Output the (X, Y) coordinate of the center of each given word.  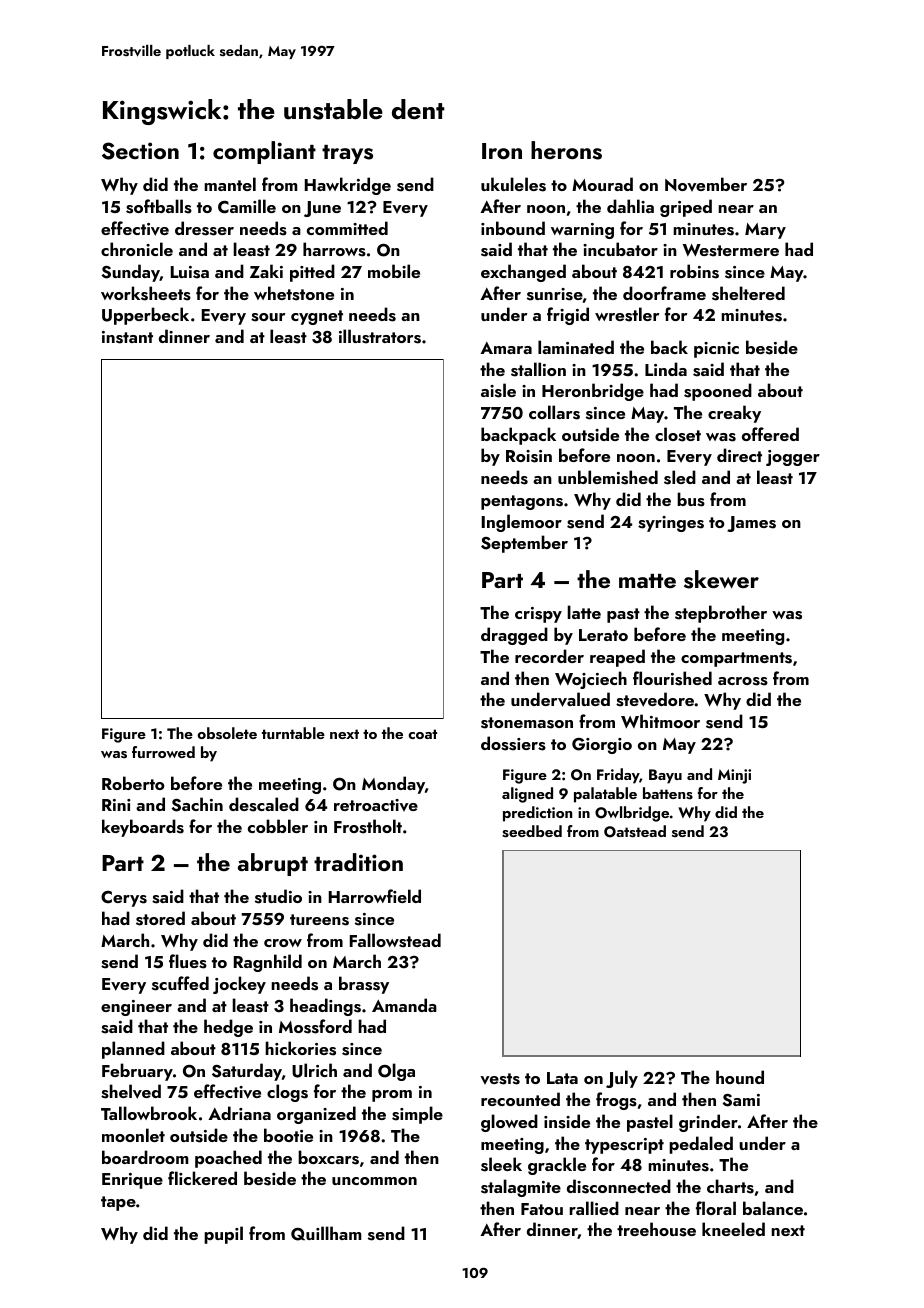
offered (770, 434)
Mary (765, 231)
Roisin (529, 456)
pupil (223, 1235)
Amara (506, 348)
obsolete (227, 733)
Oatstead (635, 831)
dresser (204, 228)
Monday (393, 785)
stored (160, 918)
